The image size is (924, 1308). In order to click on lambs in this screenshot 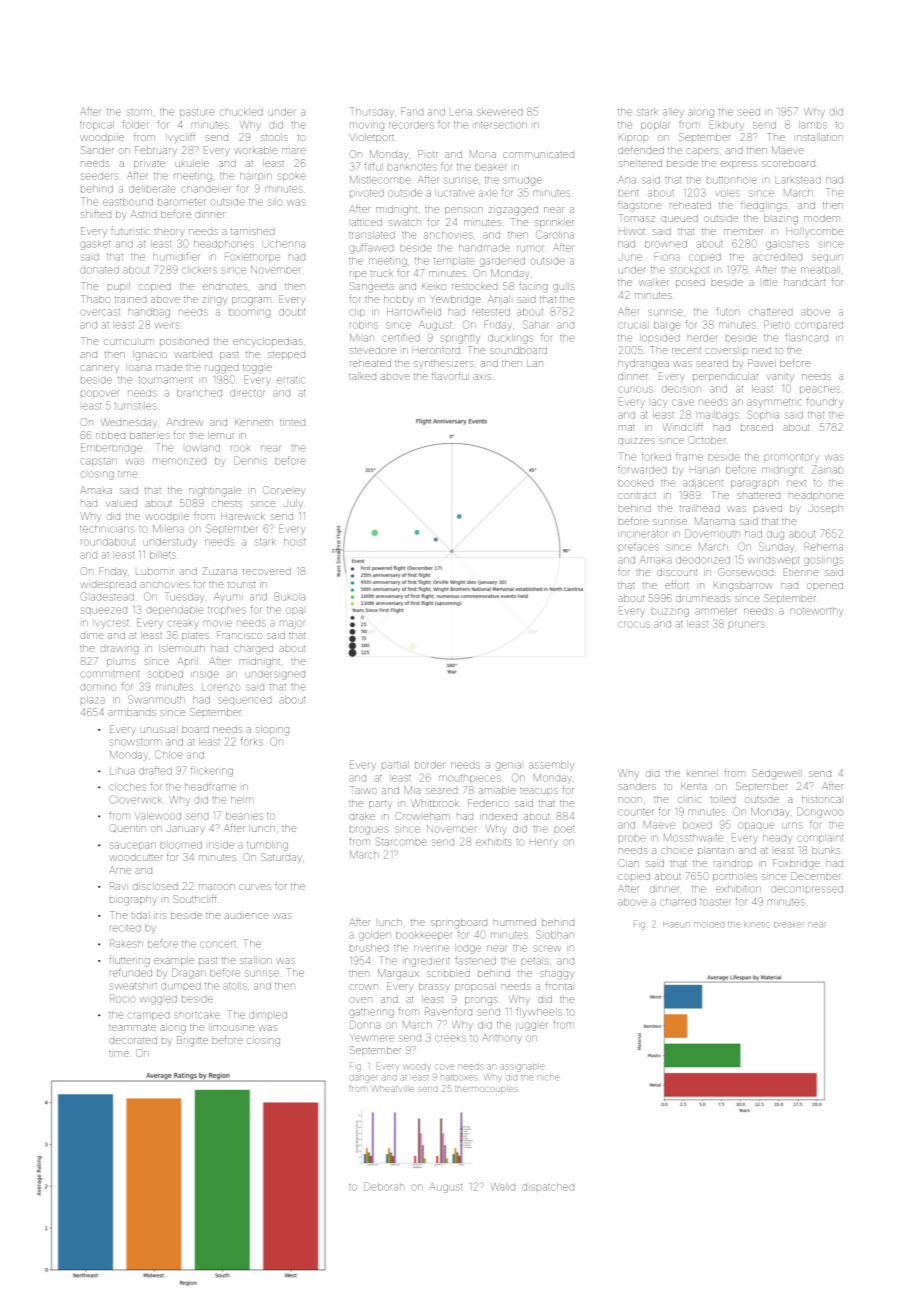, I will do `click(813, 125)`.
